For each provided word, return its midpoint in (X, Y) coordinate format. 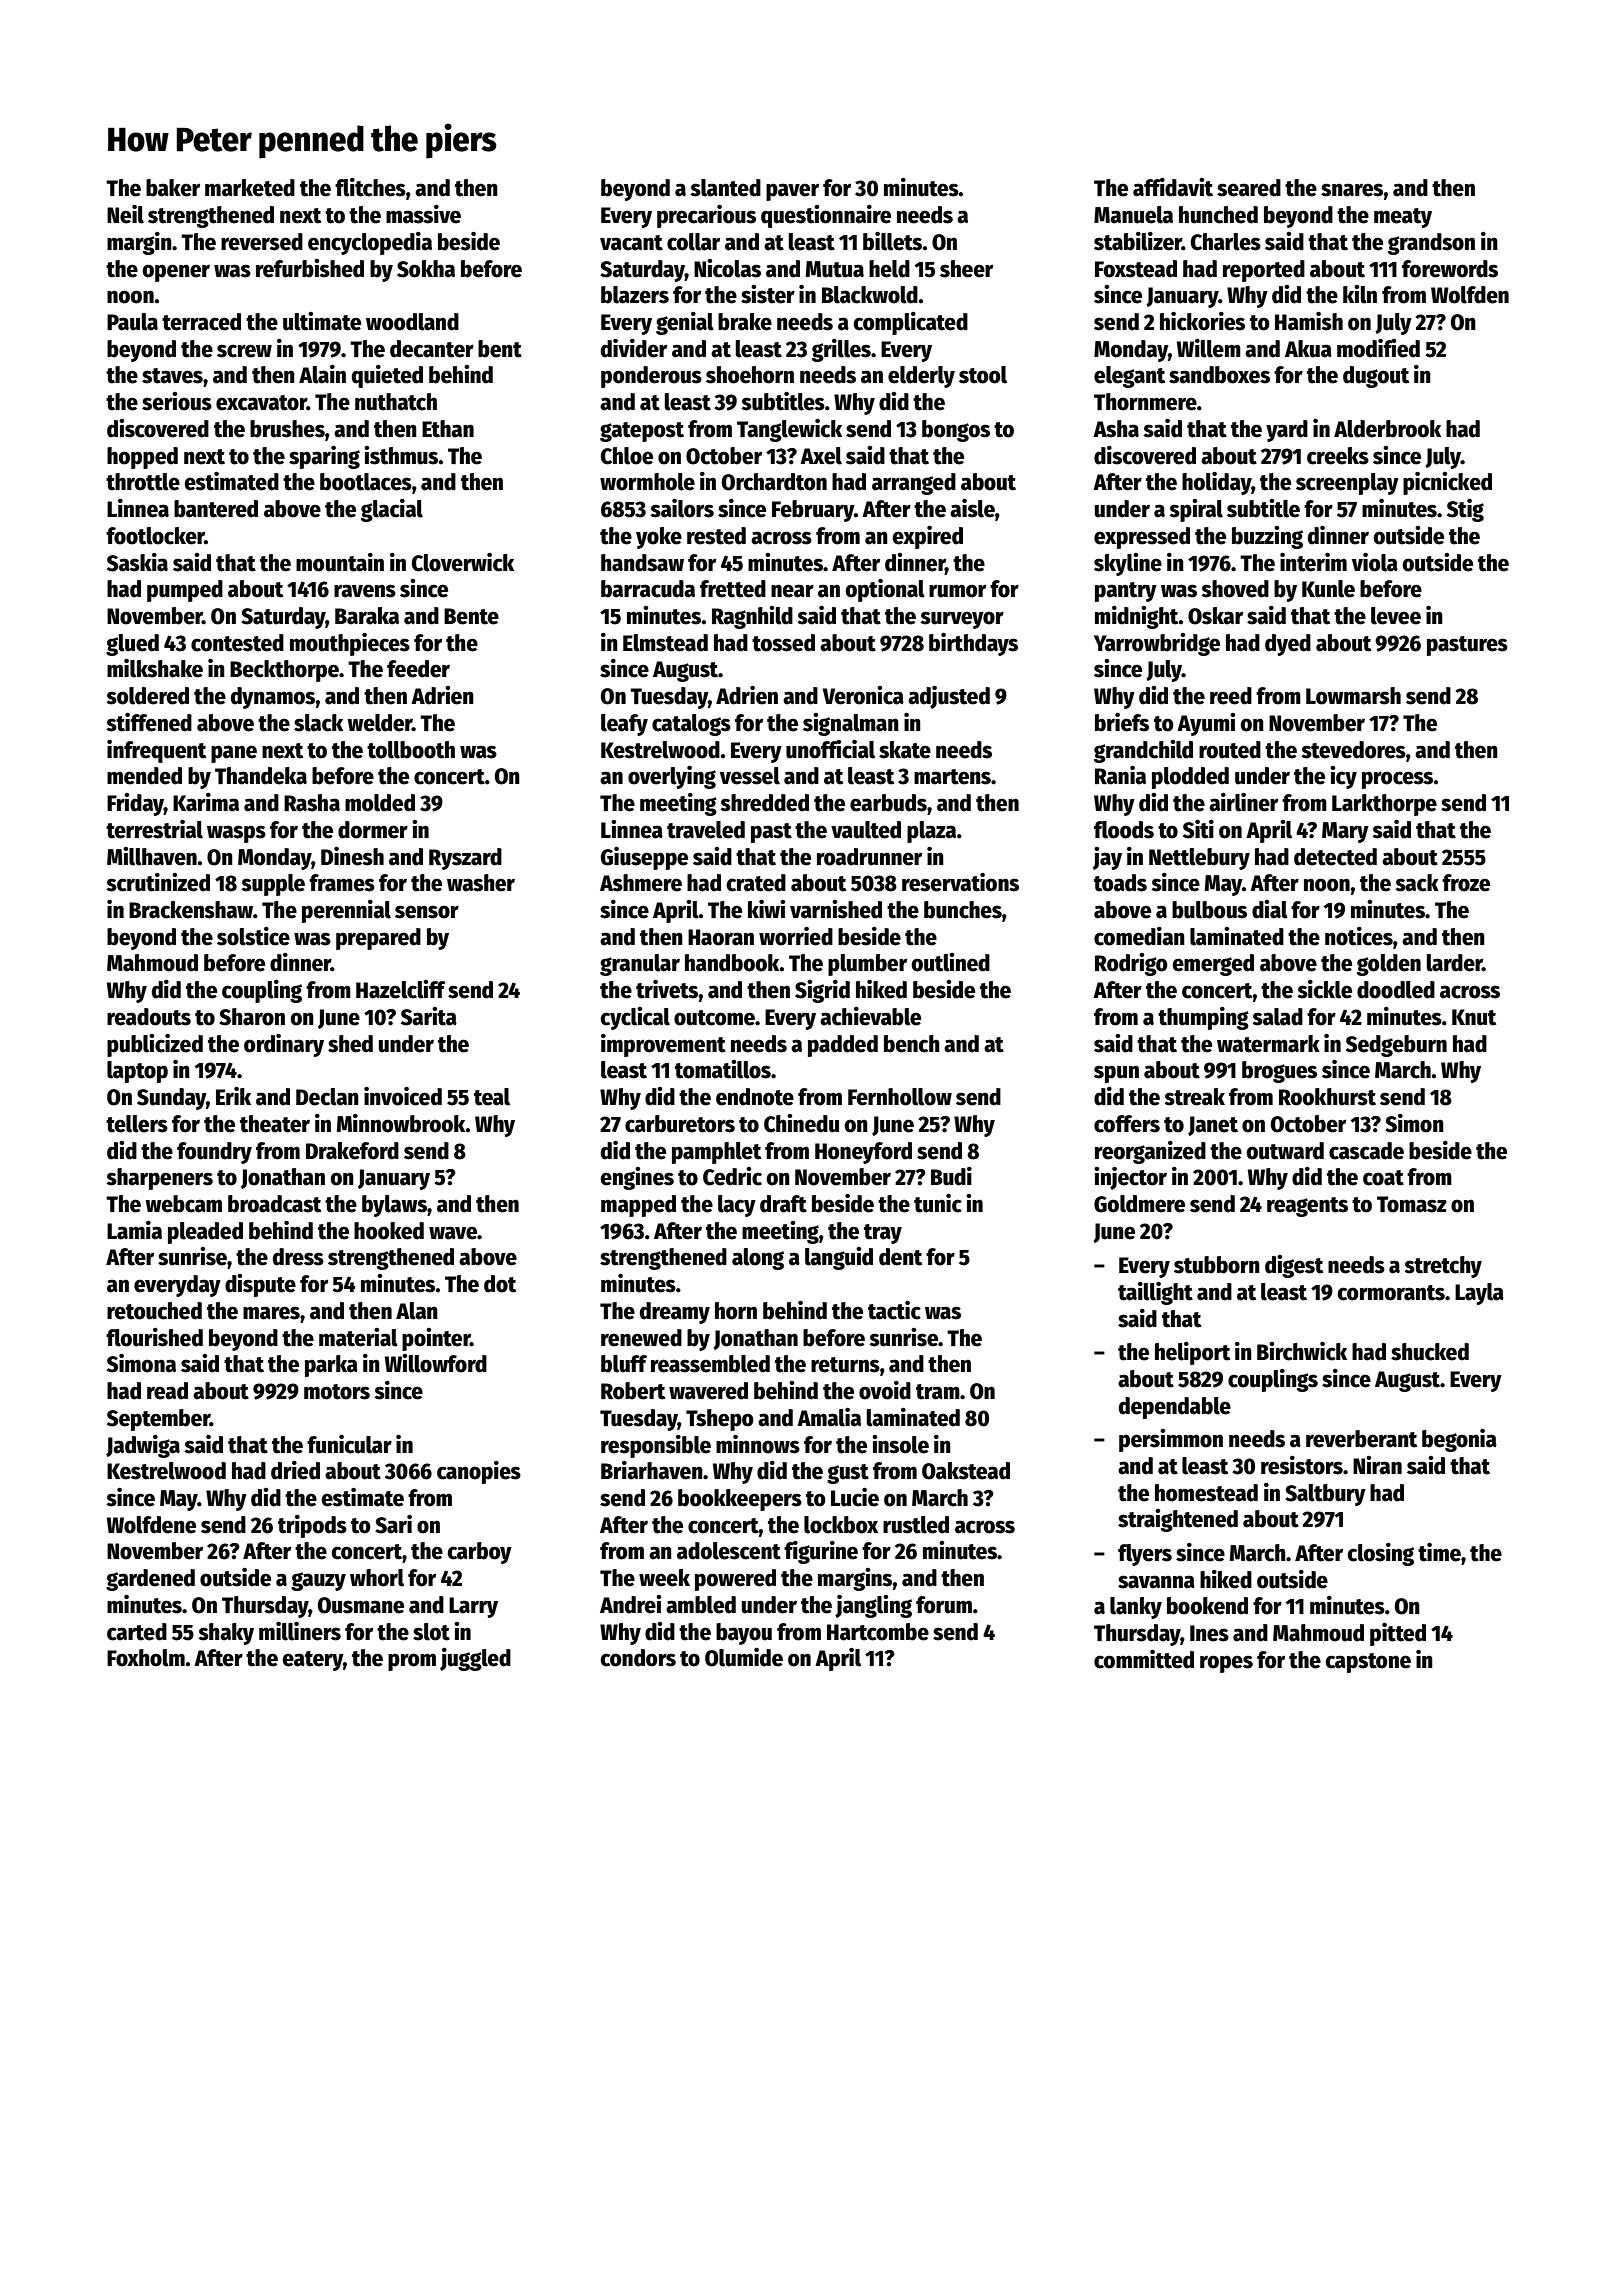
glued (132, 645)
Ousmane (361, 1605)
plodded (1190, 778)
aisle (972, 508)
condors (638, 1658)
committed (1144, 1659)
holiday (1217, 483)
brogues (1279, 1072)
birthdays (973, 644)
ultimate (322, 321)
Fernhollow (900, 1097)
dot (500, 1284)
